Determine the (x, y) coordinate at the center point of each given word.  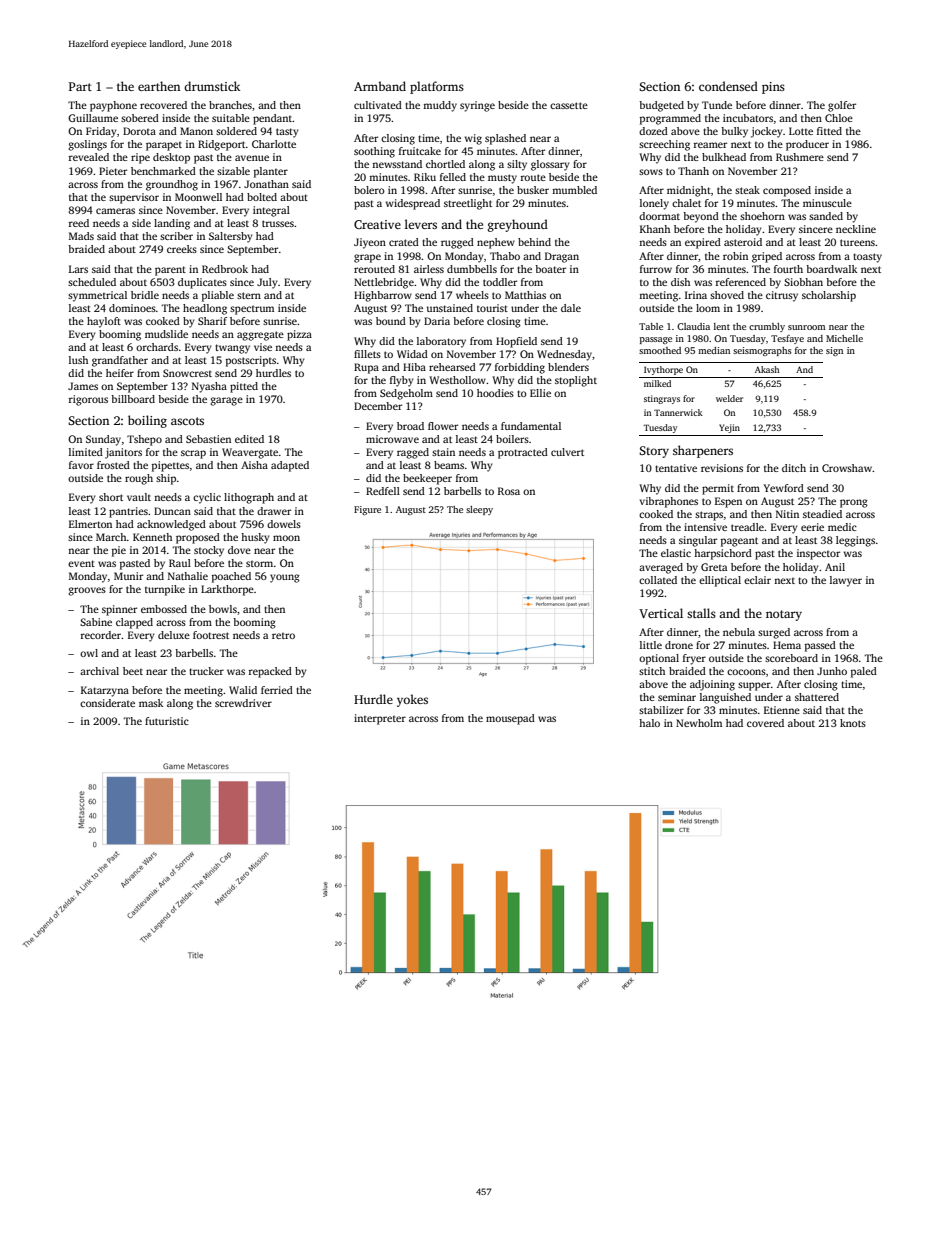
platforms (437, 87)
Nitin (787, 514)
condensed (728, 86)
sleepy (479, 510)
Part (80, 86)
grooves (87, 591)
